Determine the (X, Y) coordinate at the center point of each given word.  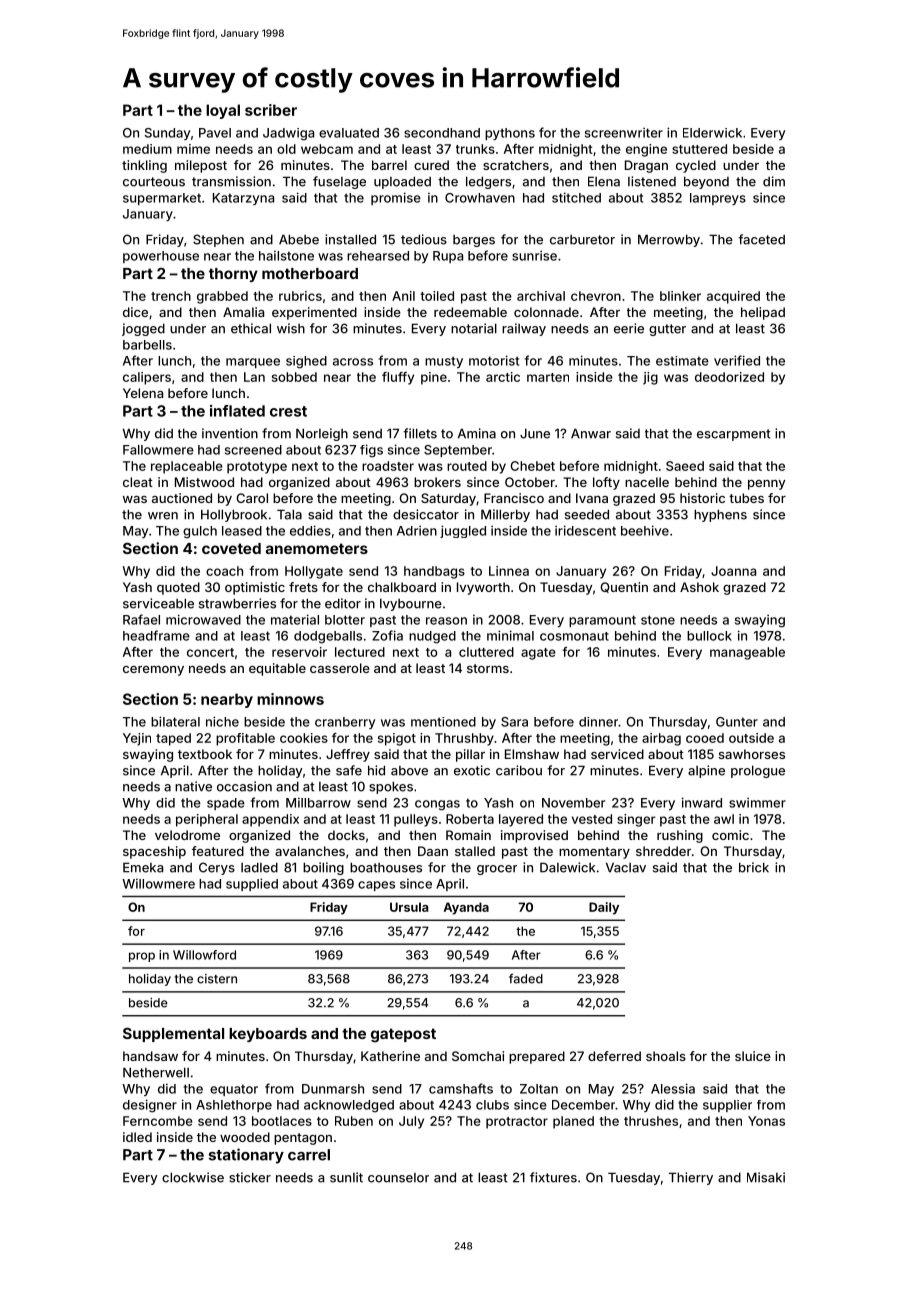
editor (343, 603)
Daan (433, 851)
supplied (252, 884)
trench (171, 296)
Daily (604, 908)
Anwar (591, 433)
